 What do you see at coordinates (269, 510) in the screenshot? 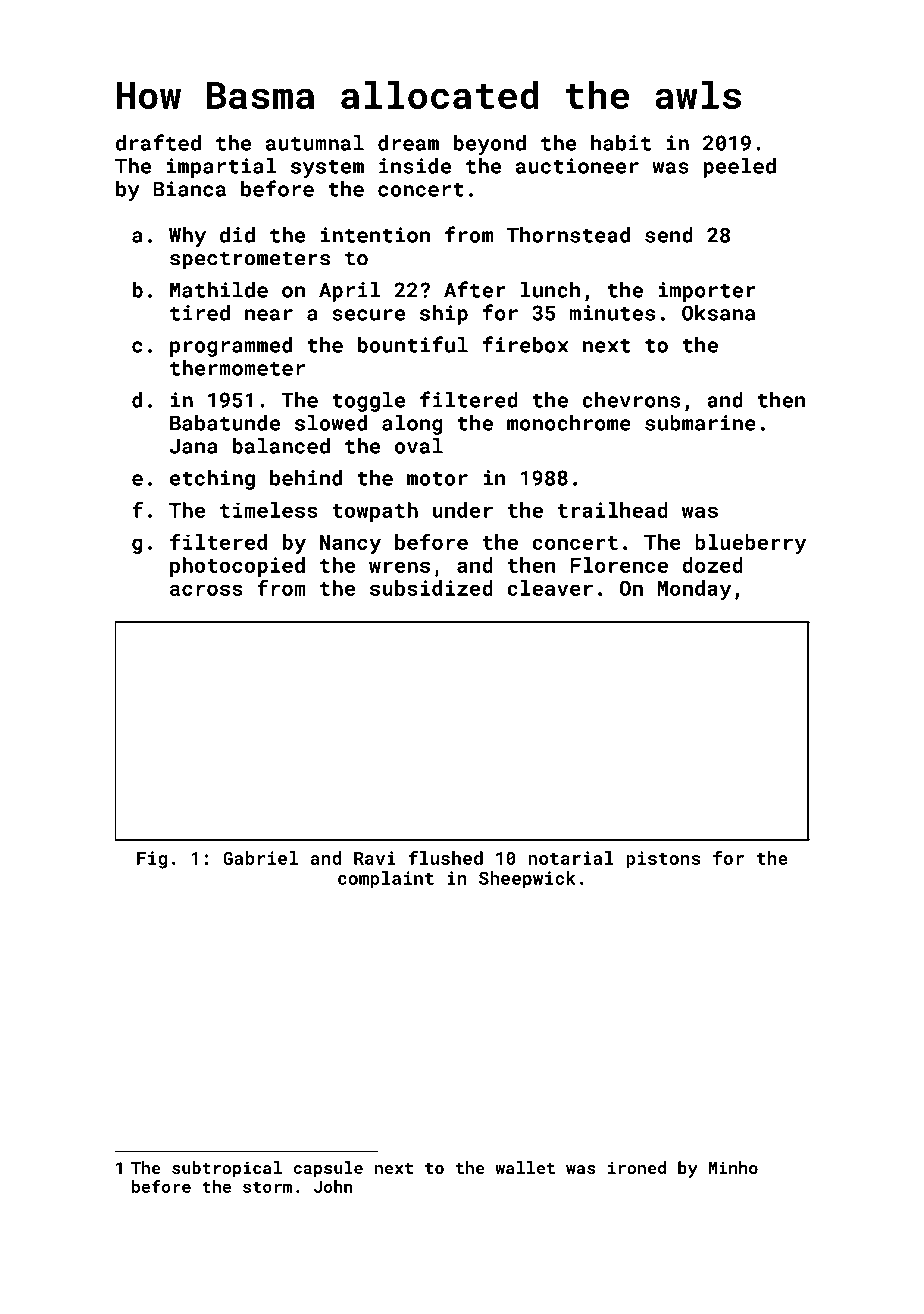
I see `timeless` at bounding box center [269, 510].
